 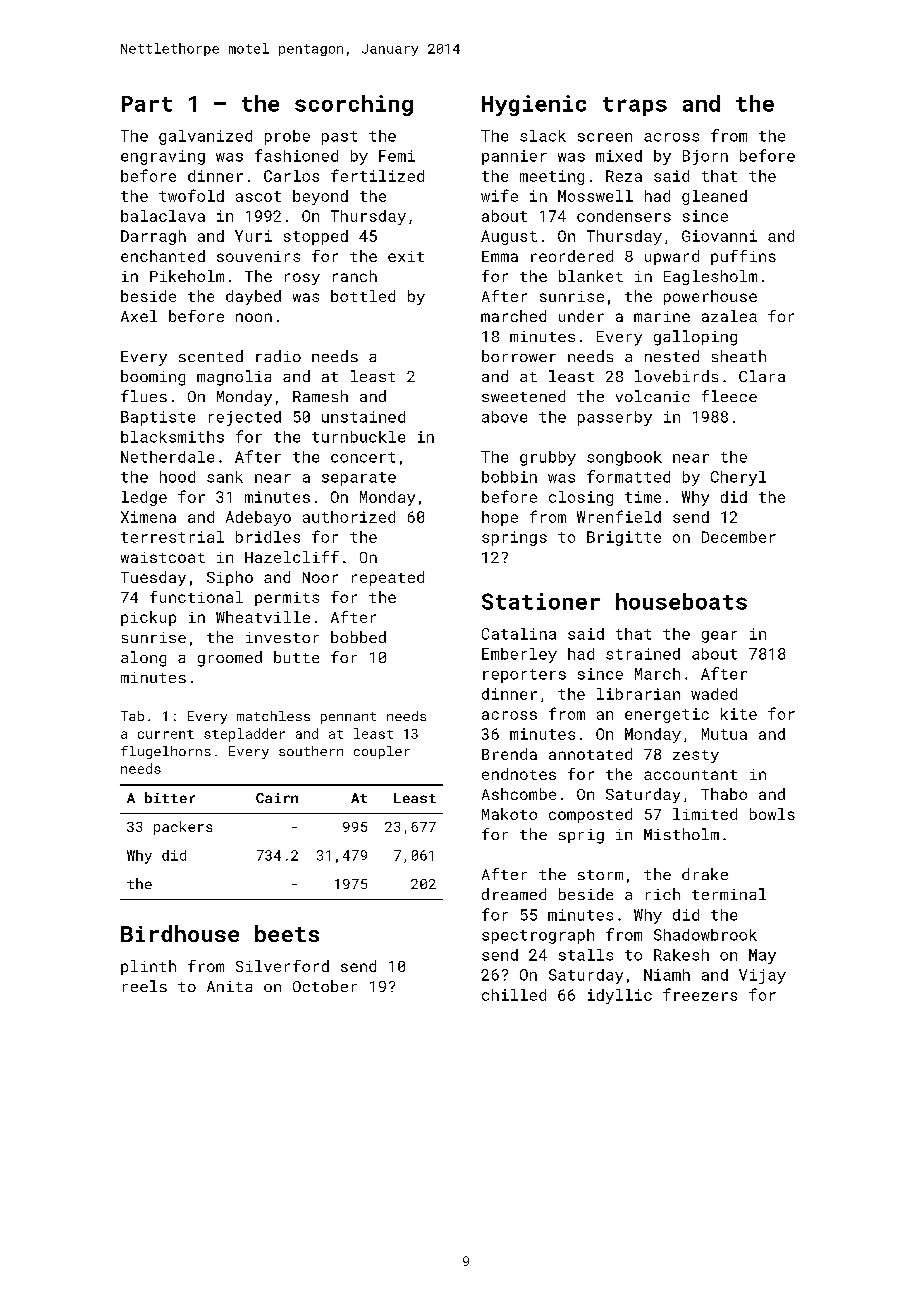 What do you see at coordinates (514, 894) in the screenshot?
I see `dreamed` at bounding box center [514, 894].
